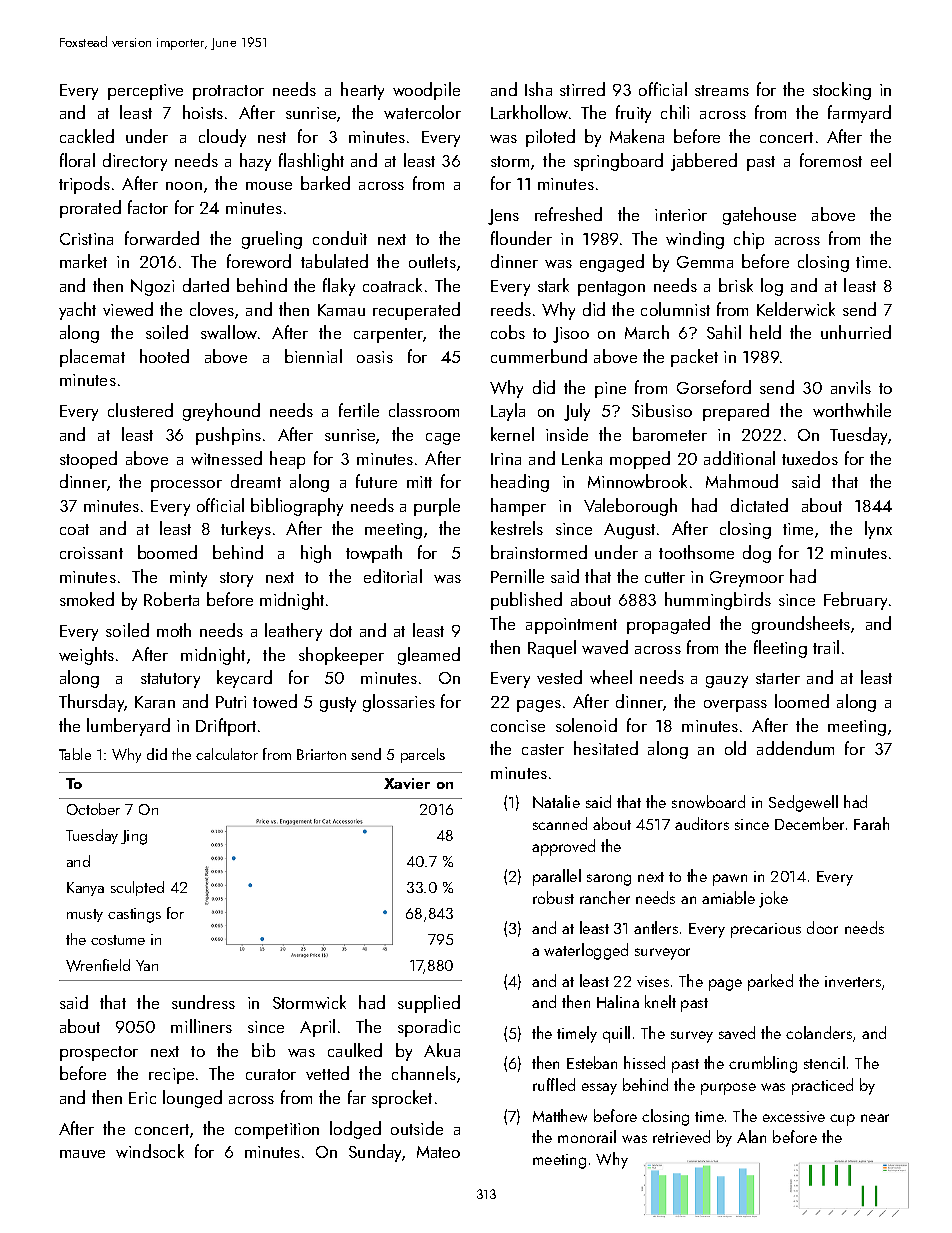 This page has width=952, height=1233. I want to click on barked, so click(325, 183).
